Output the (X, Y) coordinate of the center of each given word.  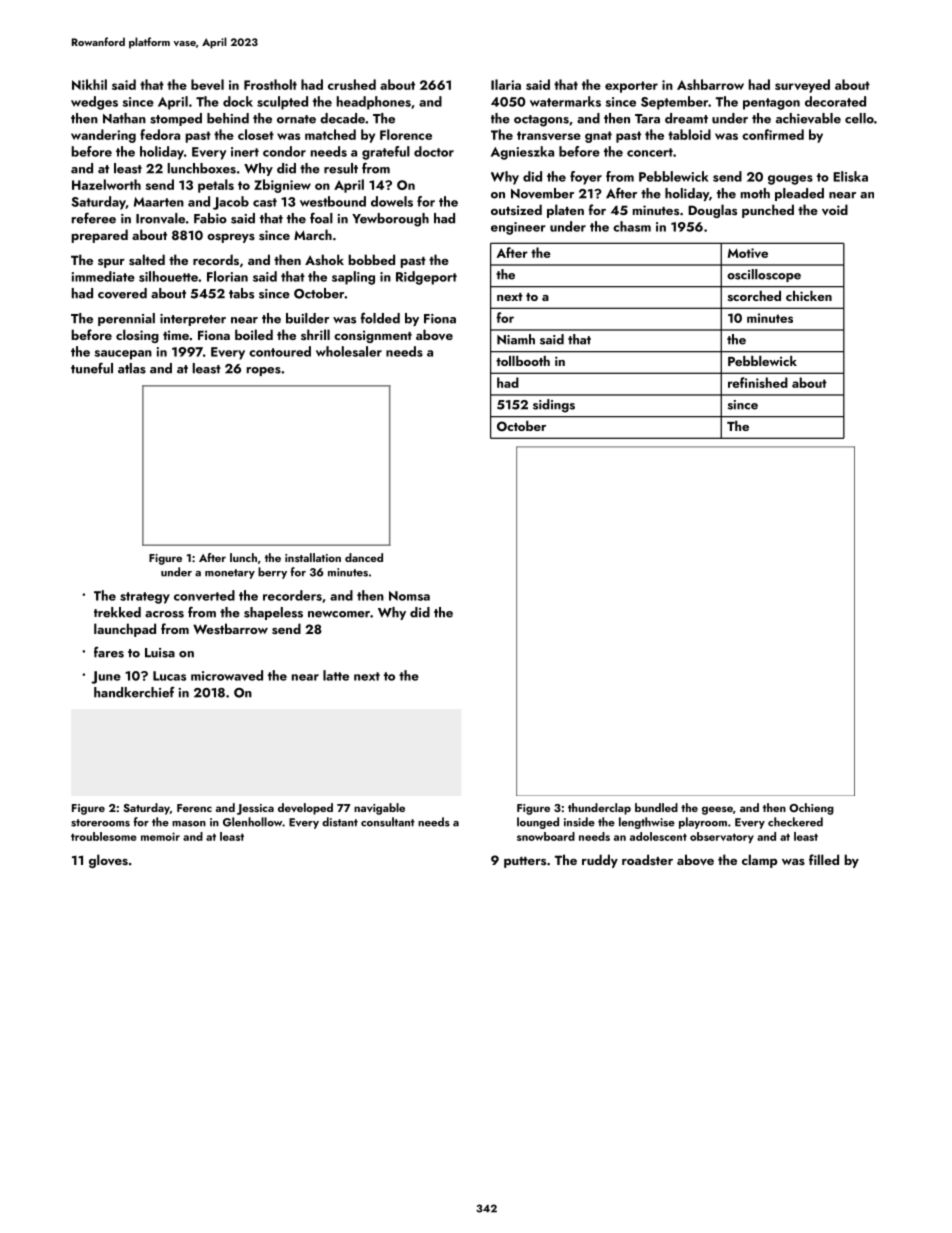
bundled (656, 807)
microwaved (227, 675)
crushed (352, 84)
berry (272, 573)
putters (525, 862)
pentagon (771, 104)
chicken (809, 296)
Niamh (516, 339)
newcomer (339, 614)
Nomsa (409, 596)
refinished (758, 382)
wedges (94, 103)
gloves (108, 861)
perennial (126, 319)
